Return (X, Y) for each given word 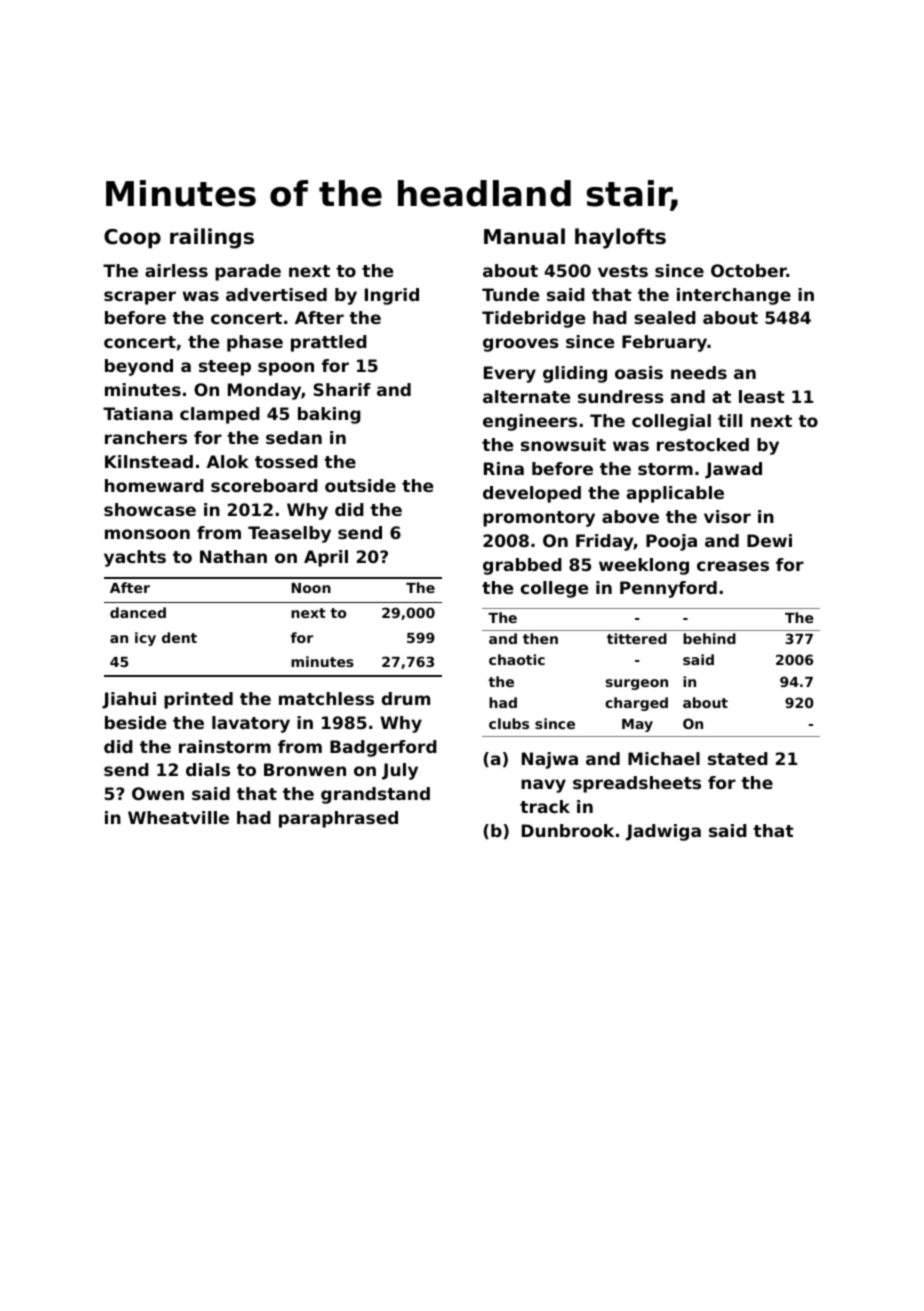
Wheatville (178, 817)
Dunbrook (568, 830)
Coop (132, 239)
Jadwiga (663, 832)
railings (212, 238)
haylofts (620, 238)
